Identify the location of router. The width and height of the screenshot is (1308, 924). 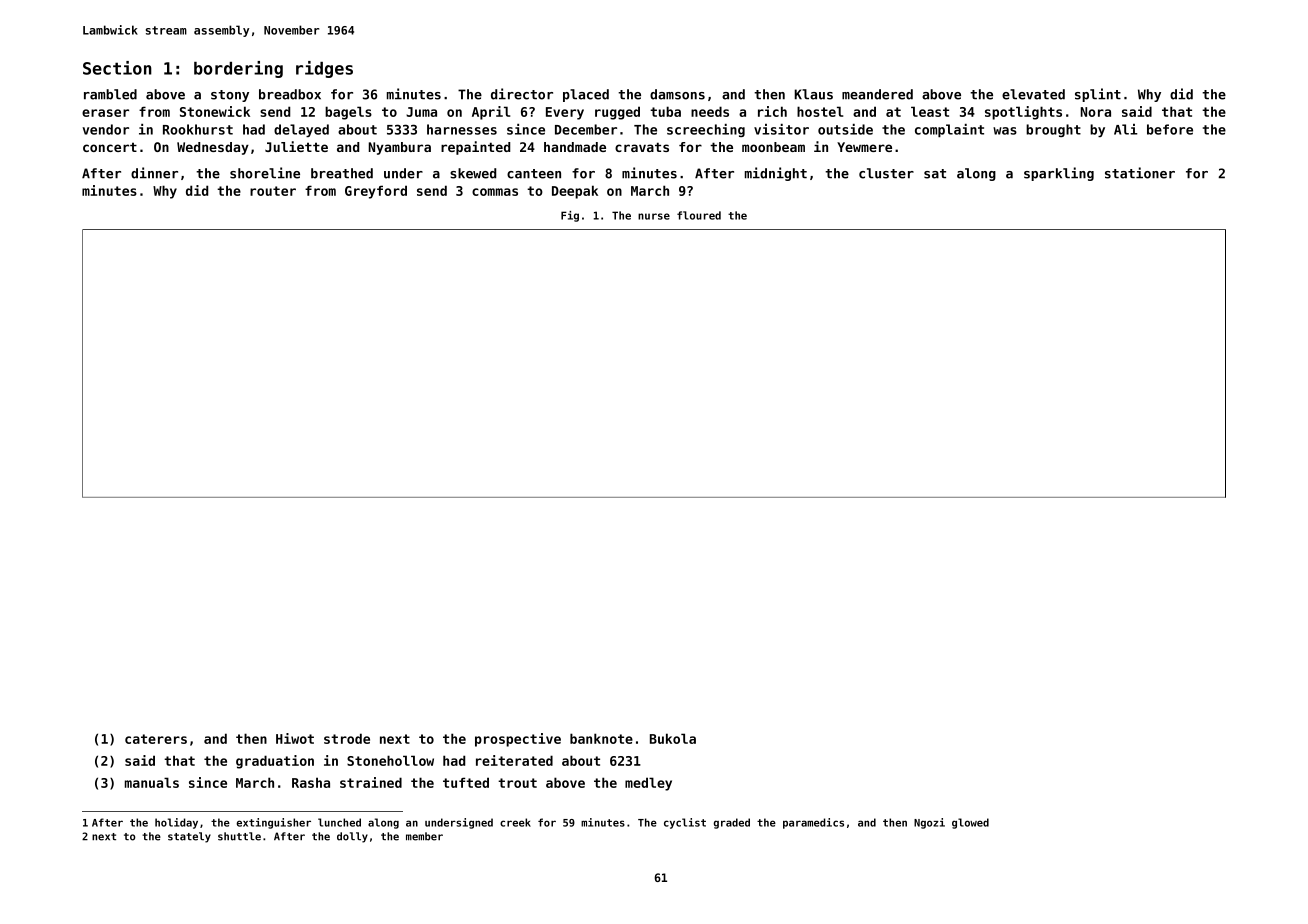
(273, 191).
